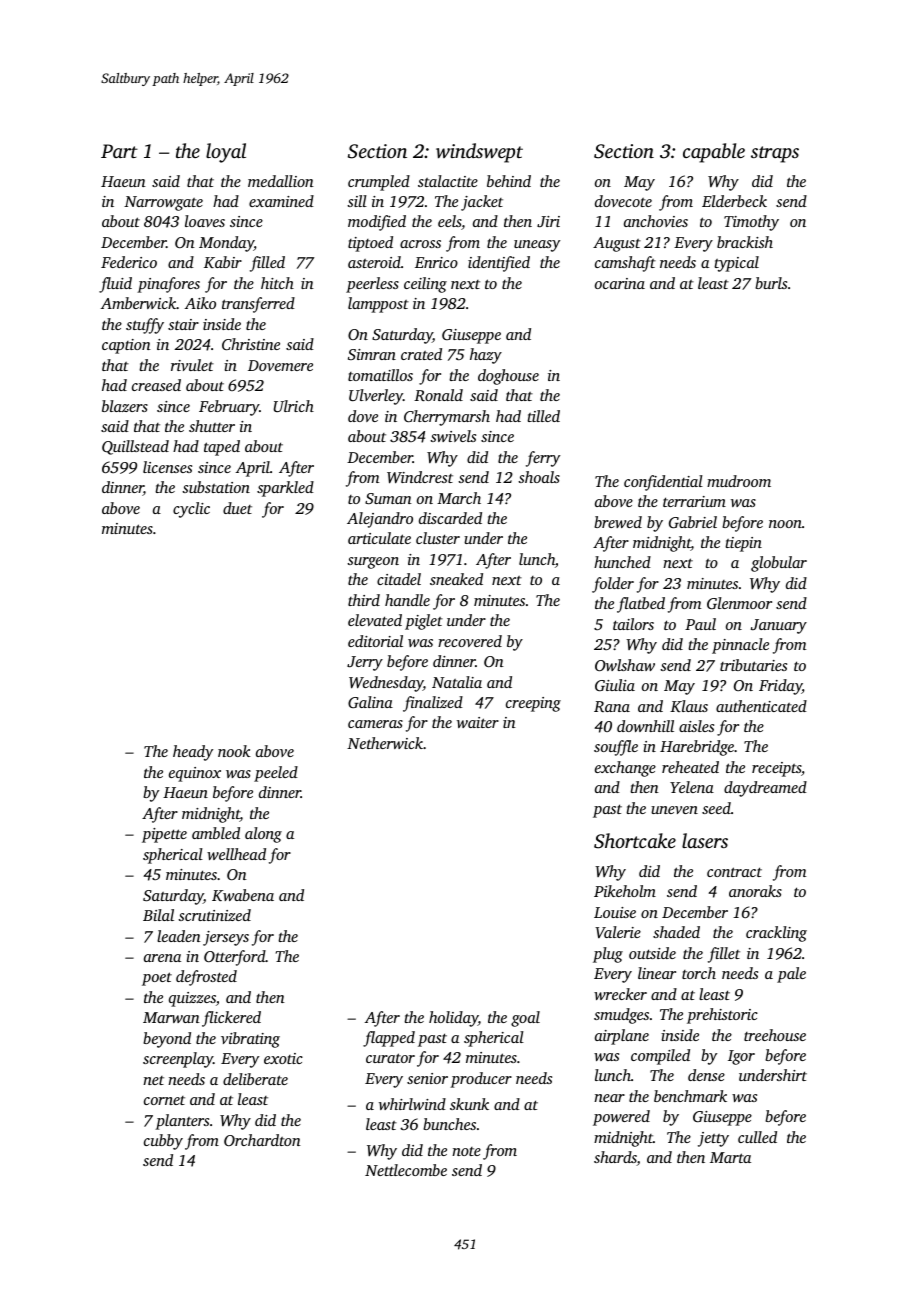 The width and height of the screenshot is (908, 1316). What do you see at coordinates (236, 854) in the screenshot?
I see `wellhead` at bounding box center [236, 854].
